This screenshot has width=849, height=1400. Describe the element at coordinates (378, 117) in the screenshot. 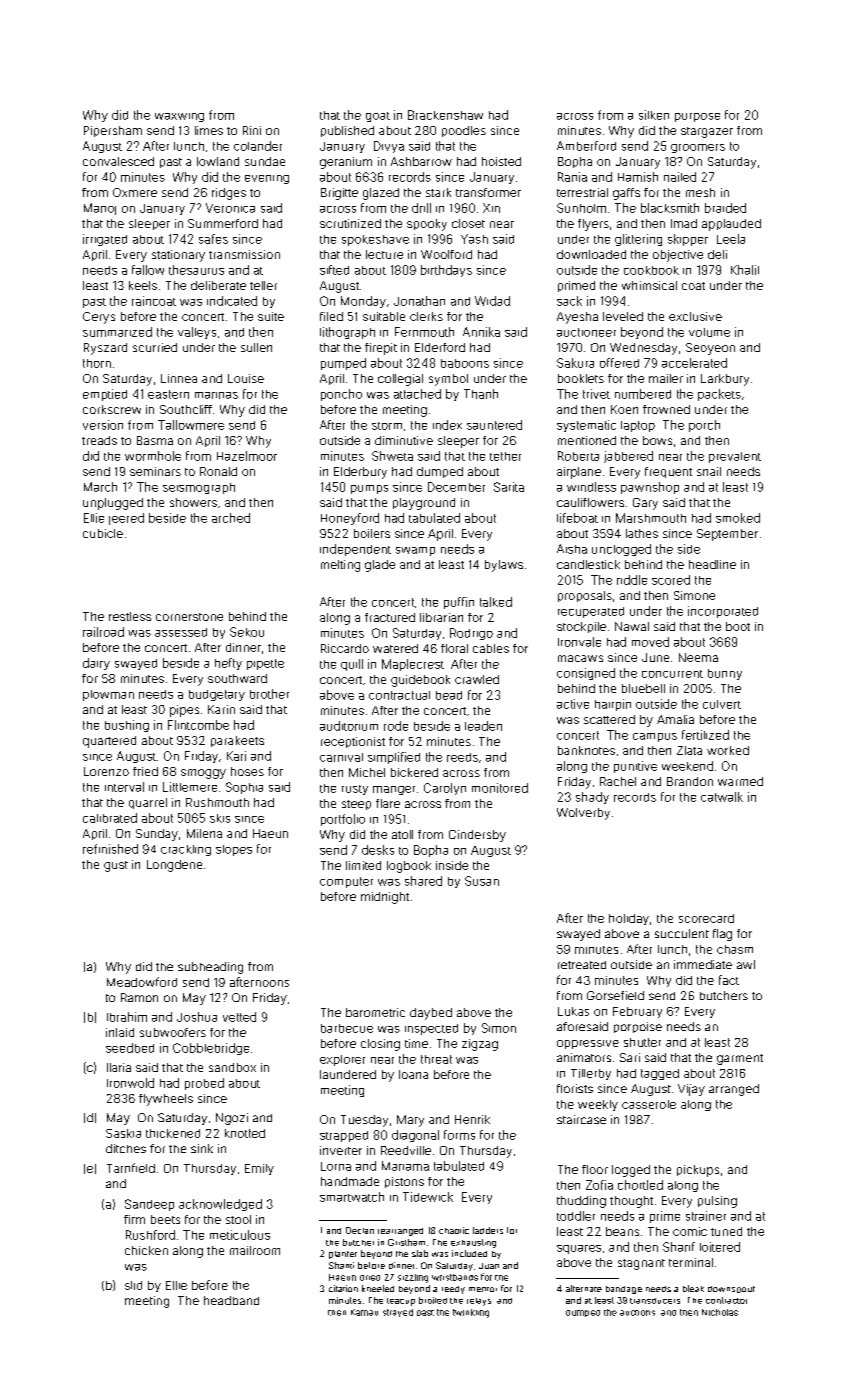

I see `goat` at that location.
